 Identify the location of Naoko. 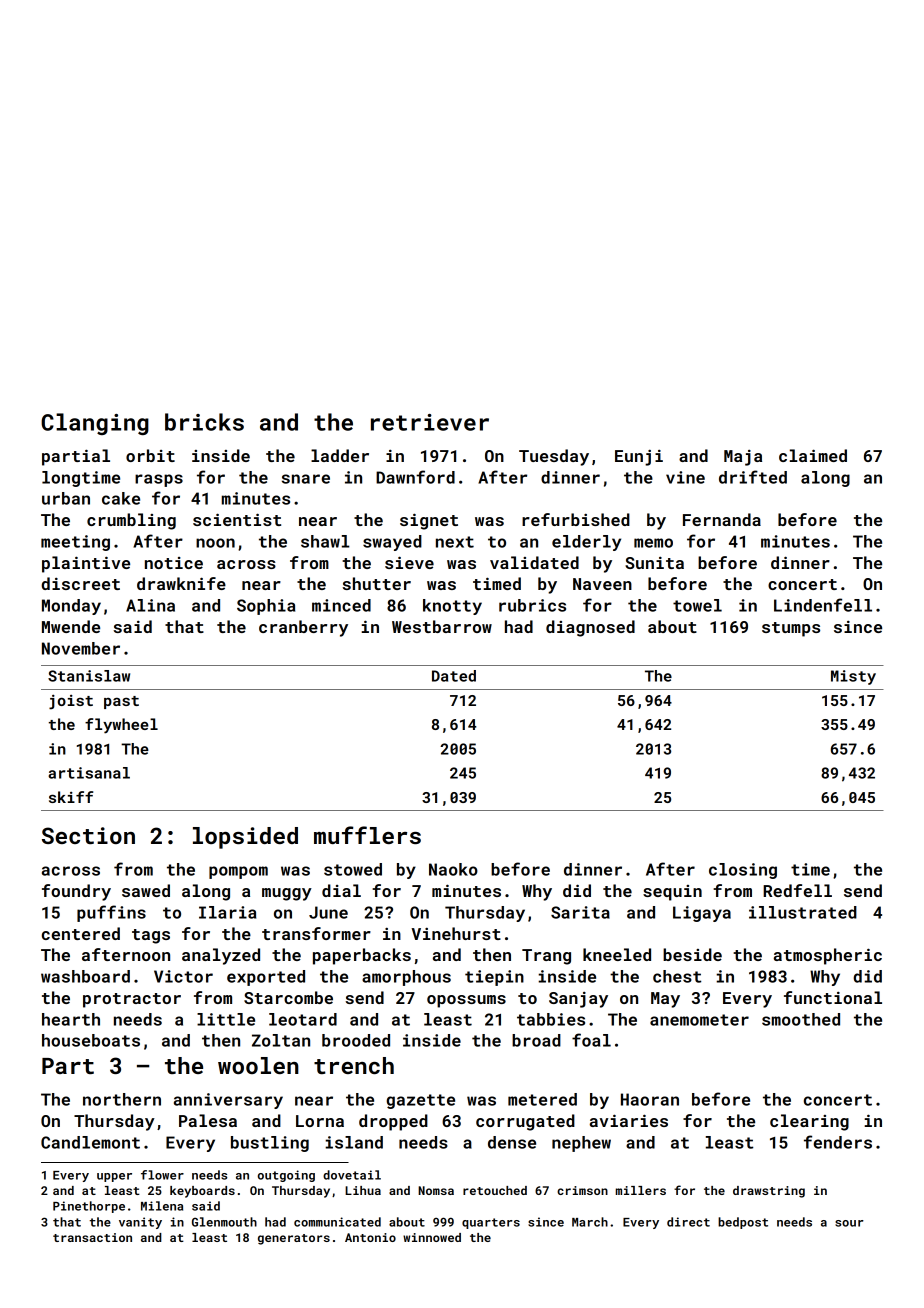
(453, 869).
